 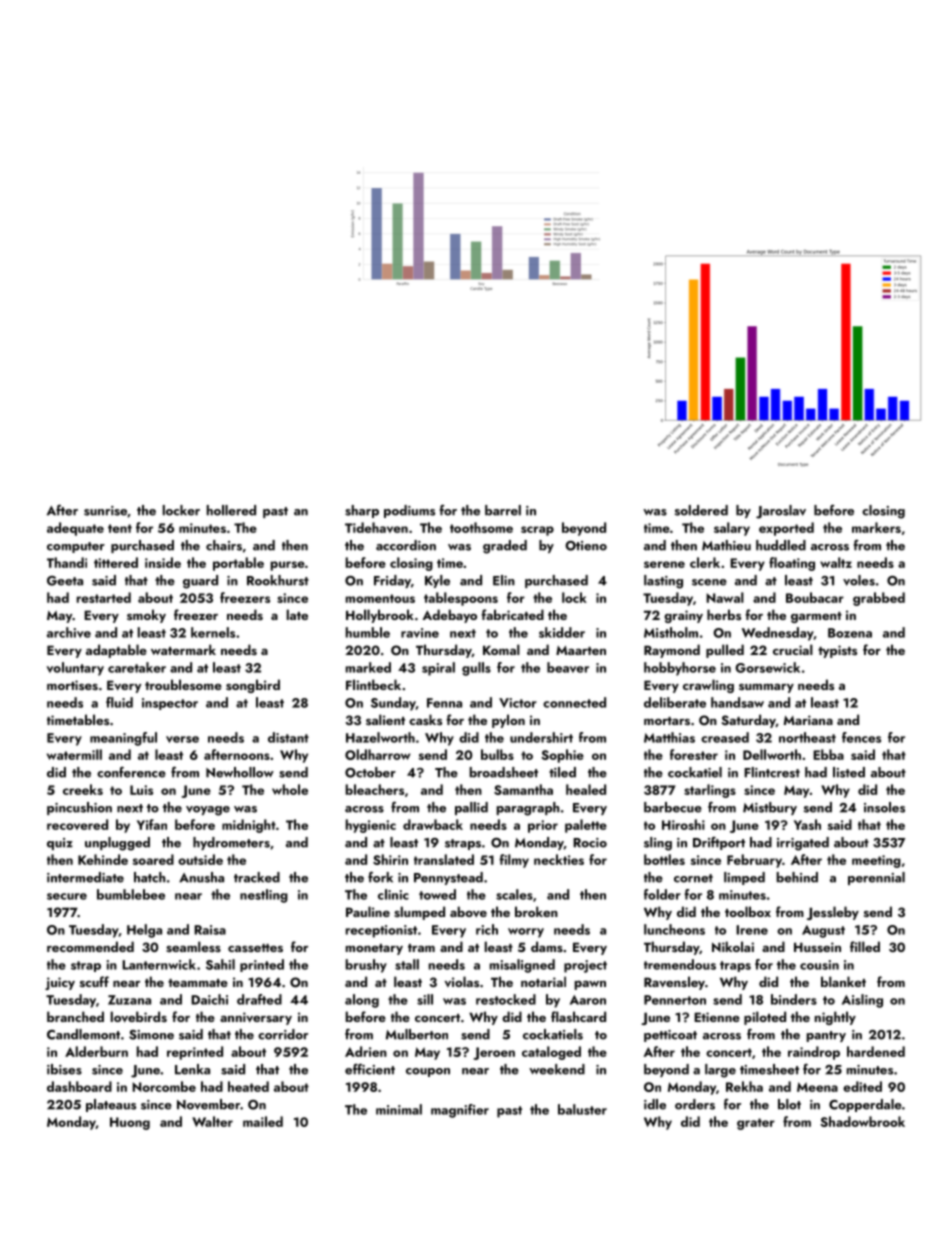 What do you see at coordinates (366, 1051) in the image?
I see `Adrien` at bounding box center [366, 1051].
